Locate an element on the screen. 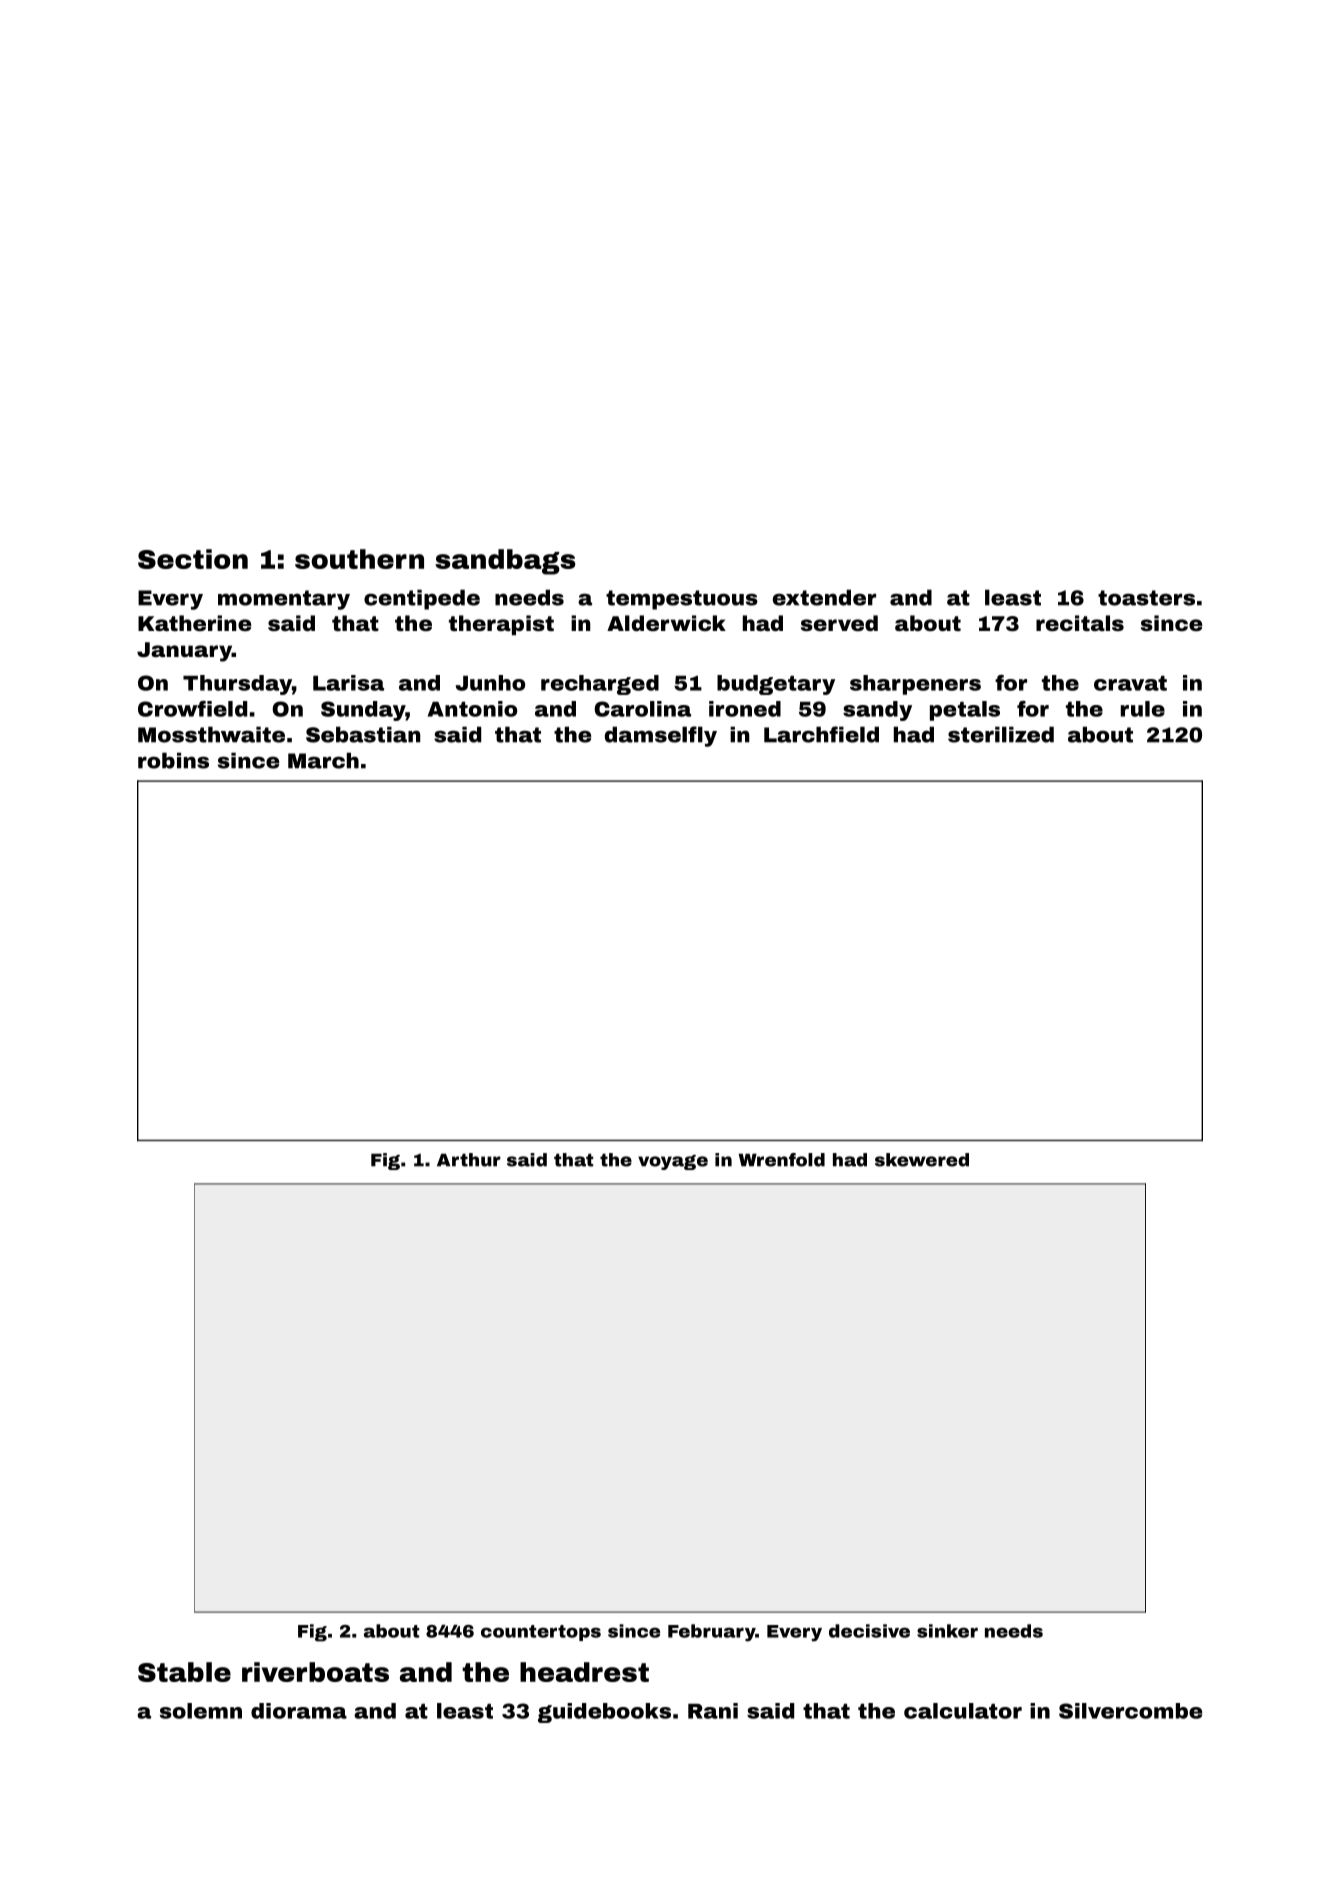  extender is located at coordinates (824, 597).
